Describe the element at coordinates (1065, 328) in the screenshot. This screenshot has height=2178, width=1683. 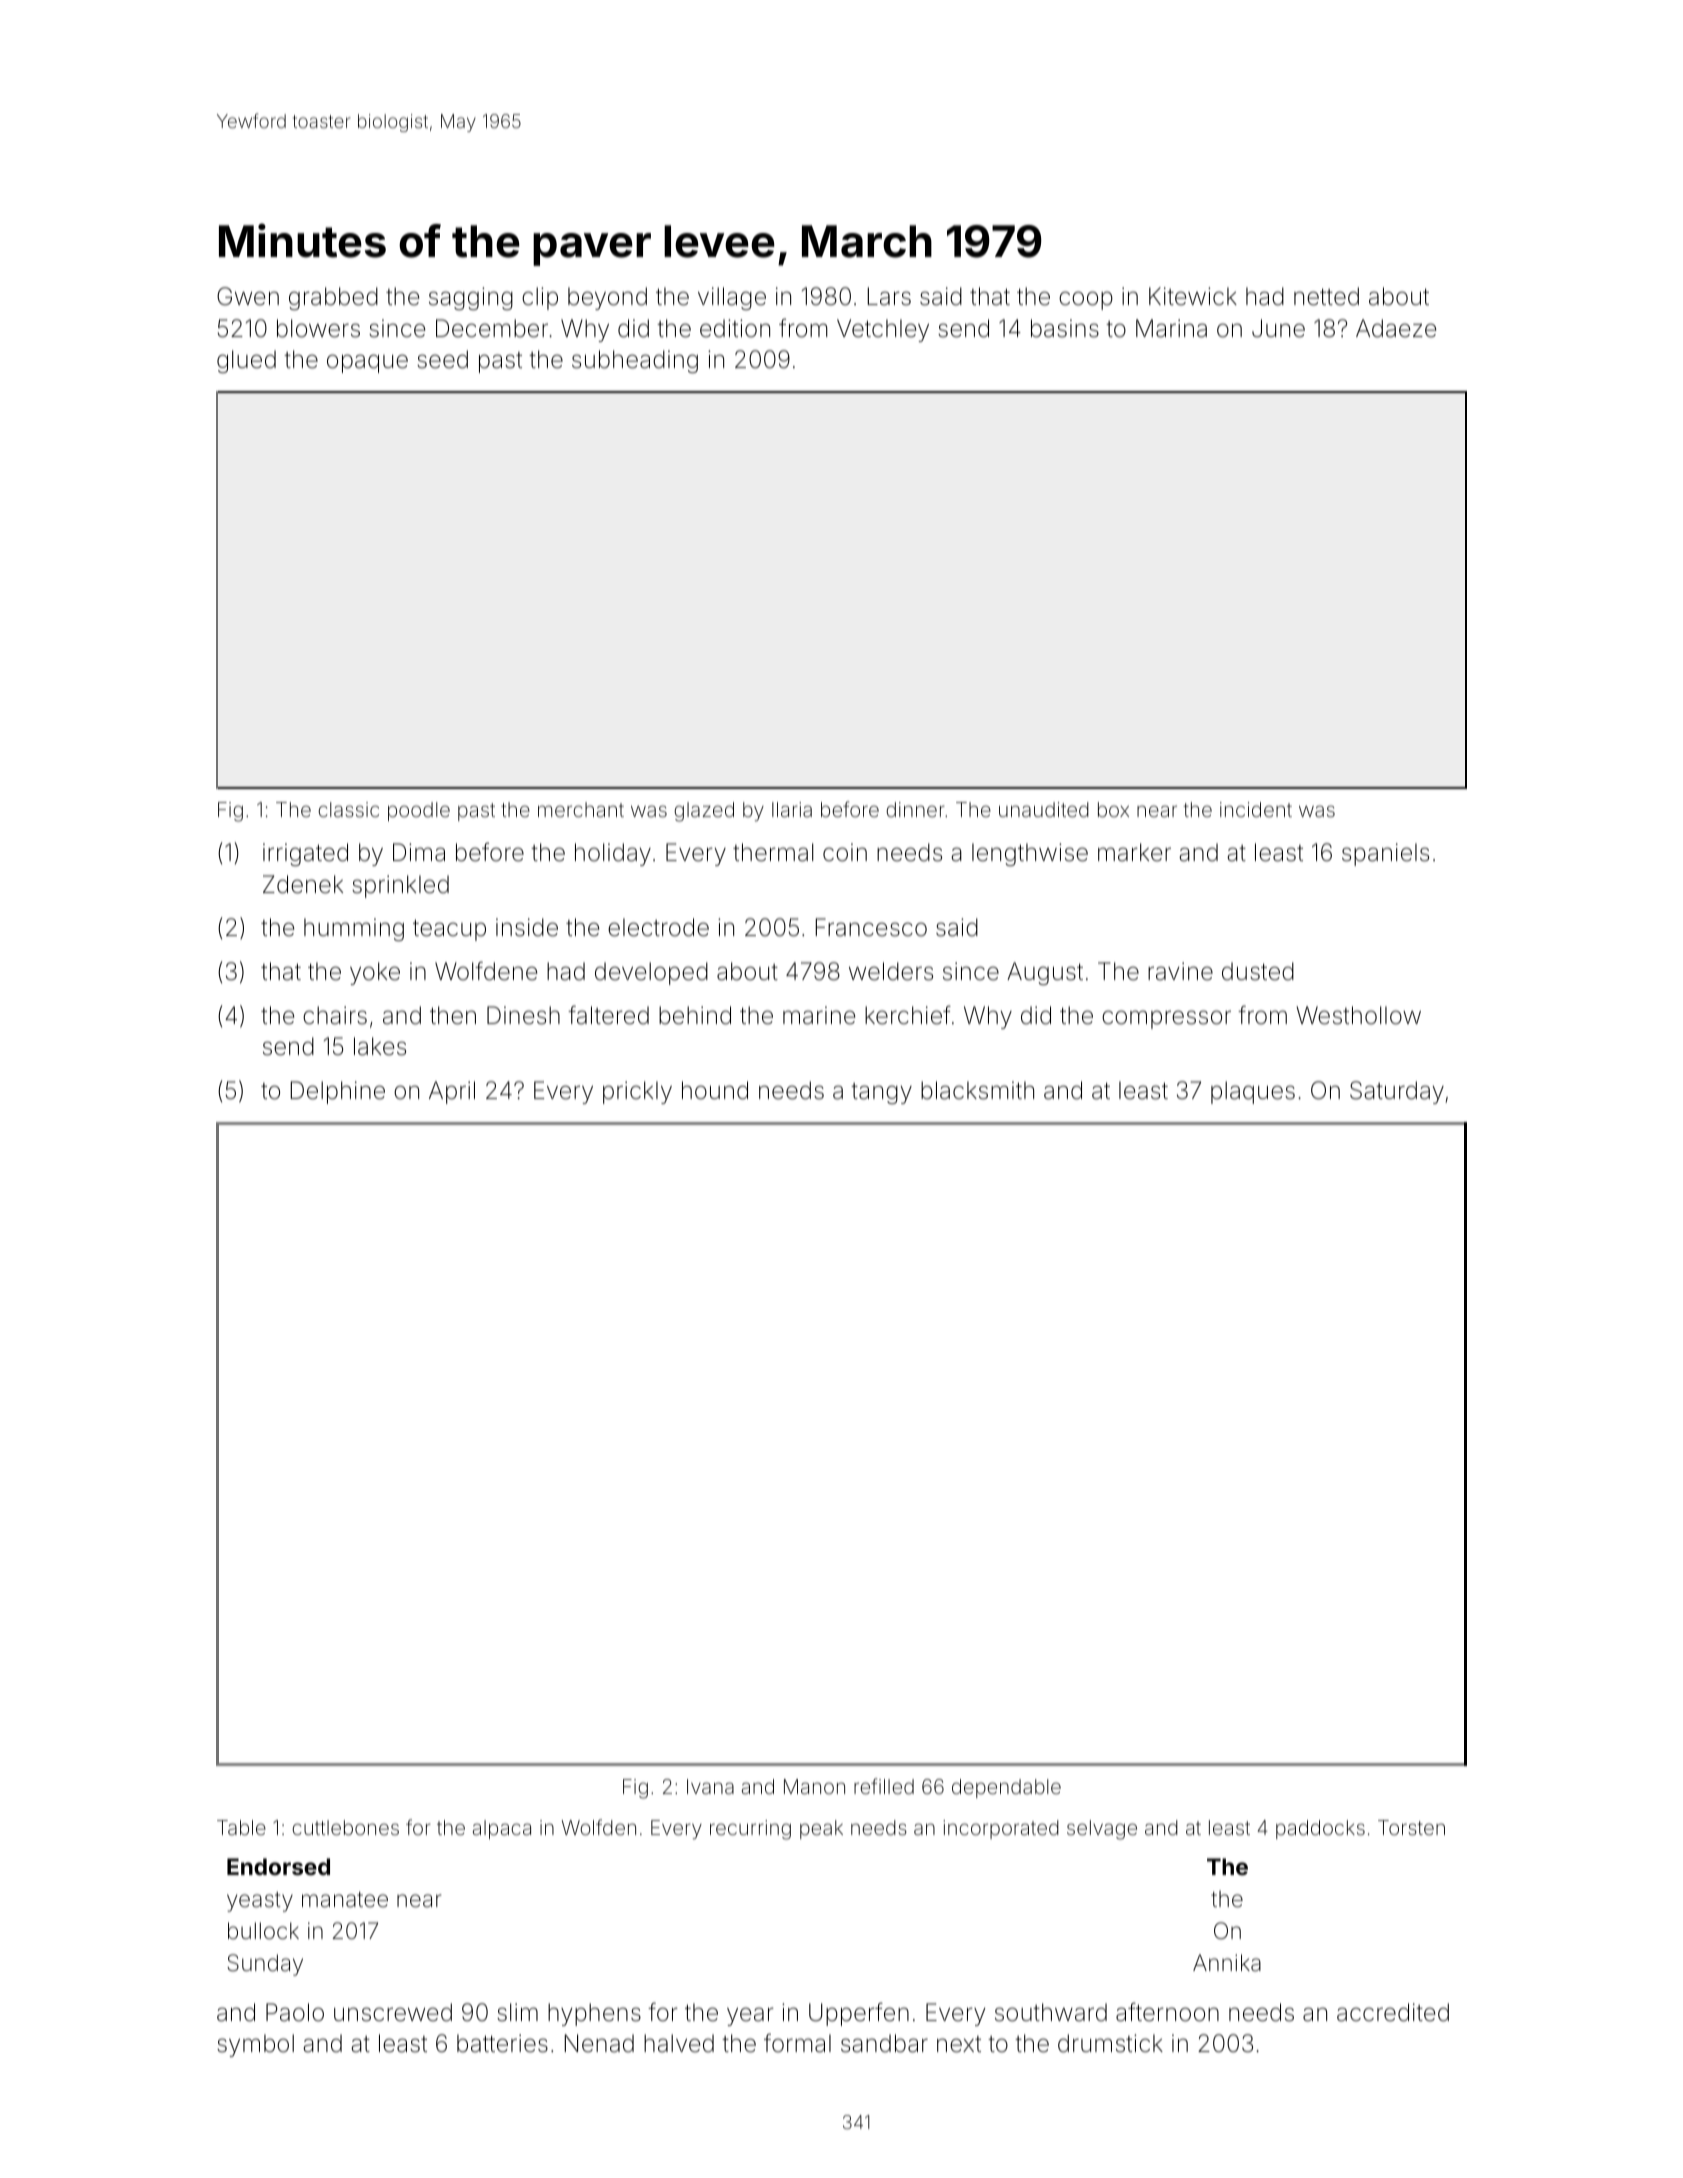
I see `basins` at that location.
